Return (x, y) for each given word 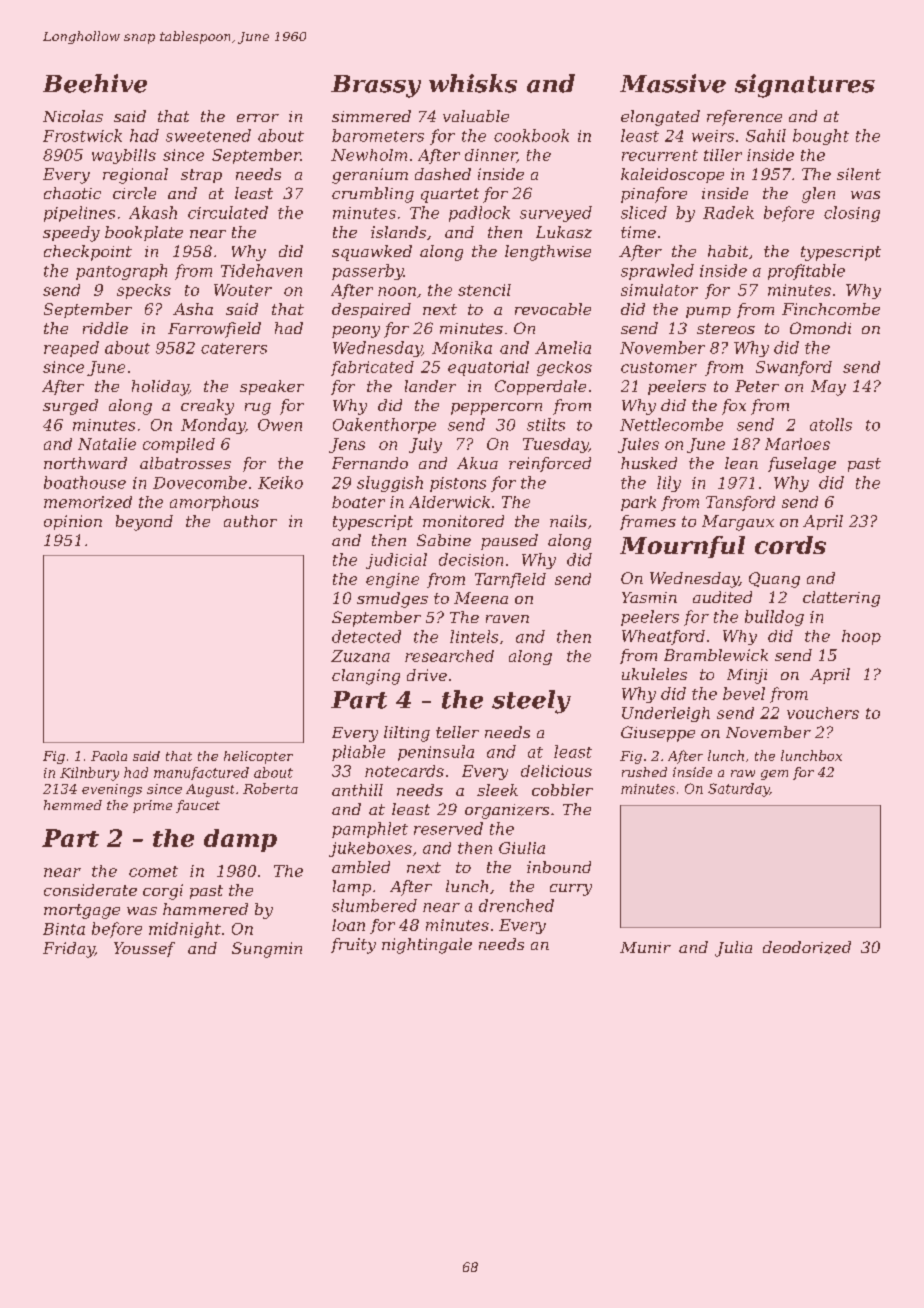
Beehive (95, 83)
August (210, 790)
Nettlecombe (671, 424)
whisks (473, 83)
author (250, 521)
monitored (463, 521)
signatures (805, 86)
